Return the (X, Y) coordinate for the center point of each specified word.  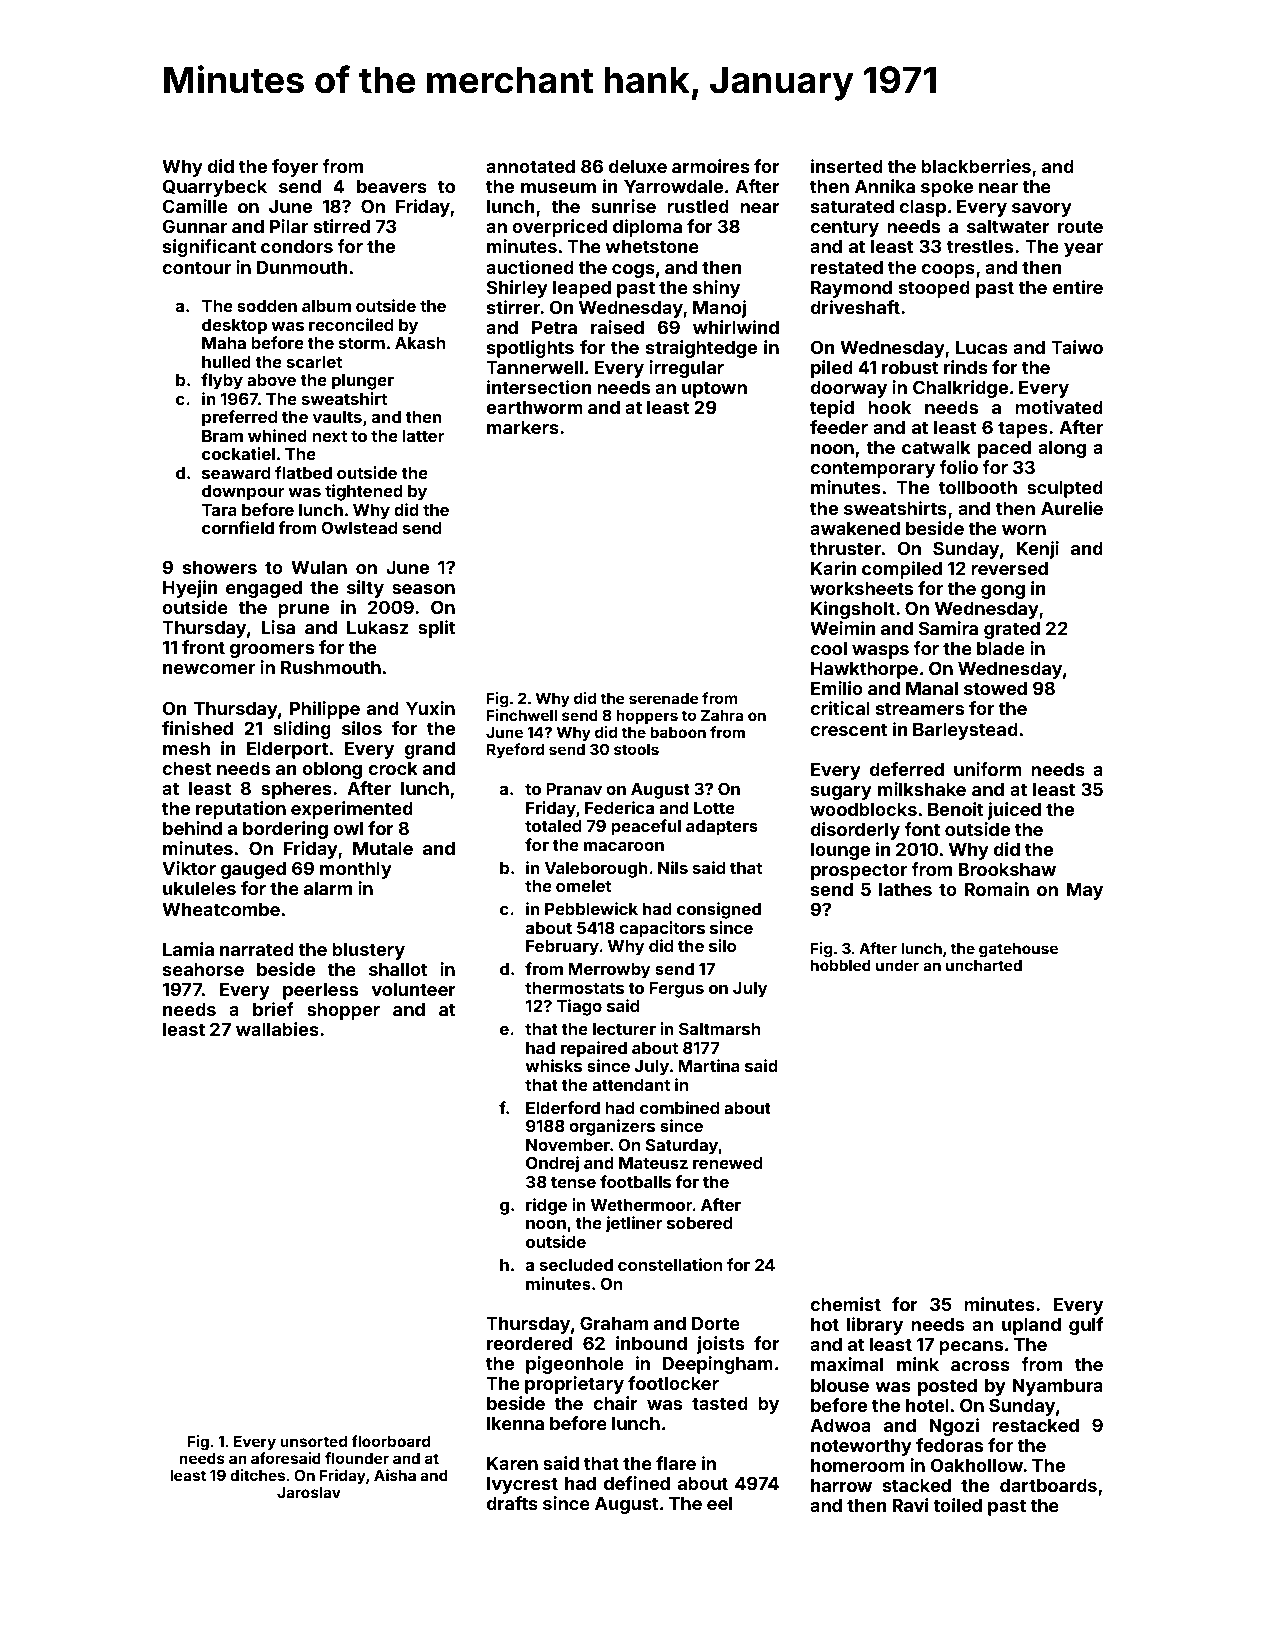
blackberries (976, 166)
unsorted (313, 1441)
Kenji (1038, 550)
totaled (553, 826)
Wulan (319, 567)
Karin (833, 568)
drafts (512, 1503)
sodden (267, 306)
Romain (997, 889)
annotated (530, 166)
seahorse (203, 969)
